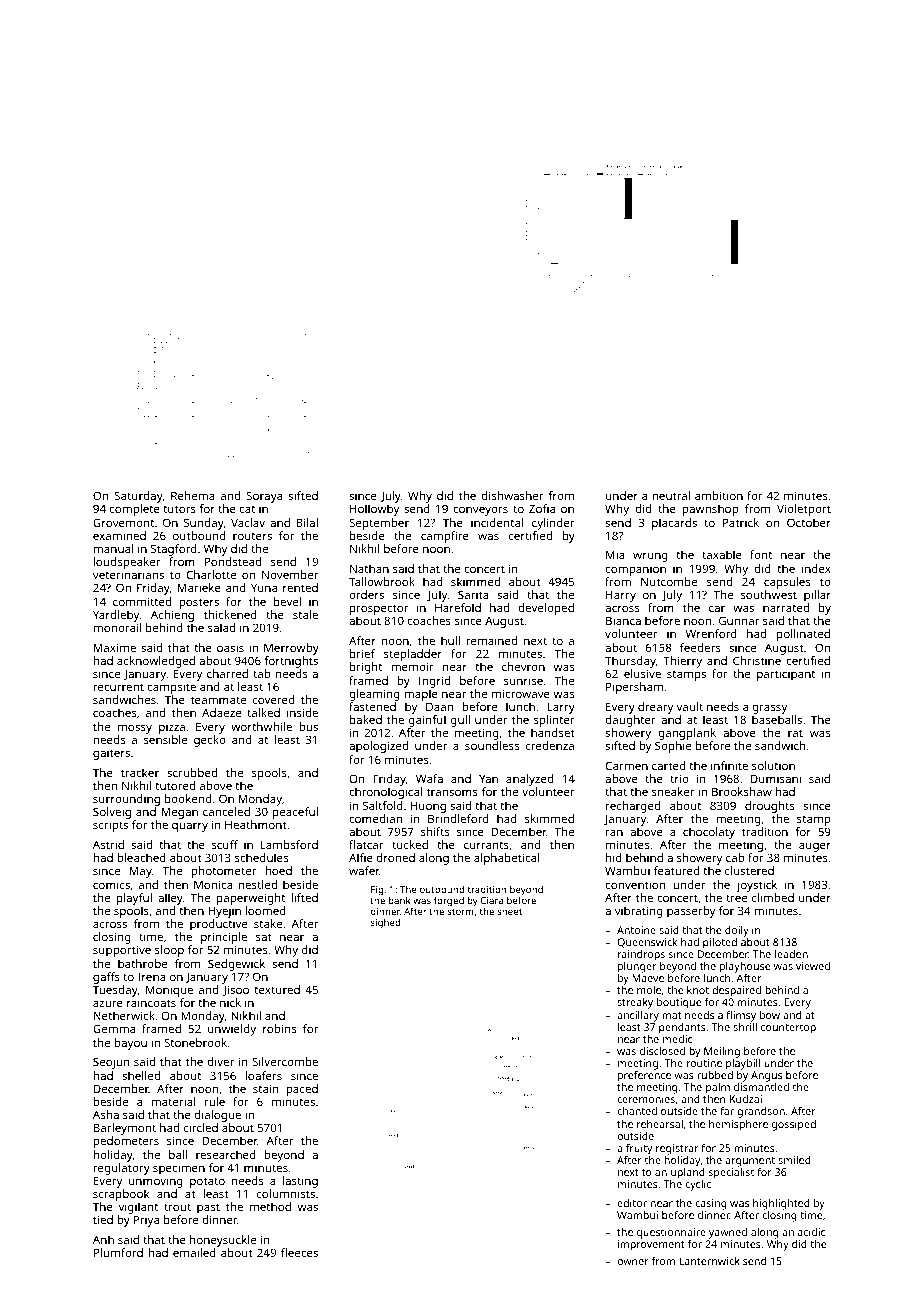 The image size is (924, 1308). I want to click on pendants, so click(682, 1028).
